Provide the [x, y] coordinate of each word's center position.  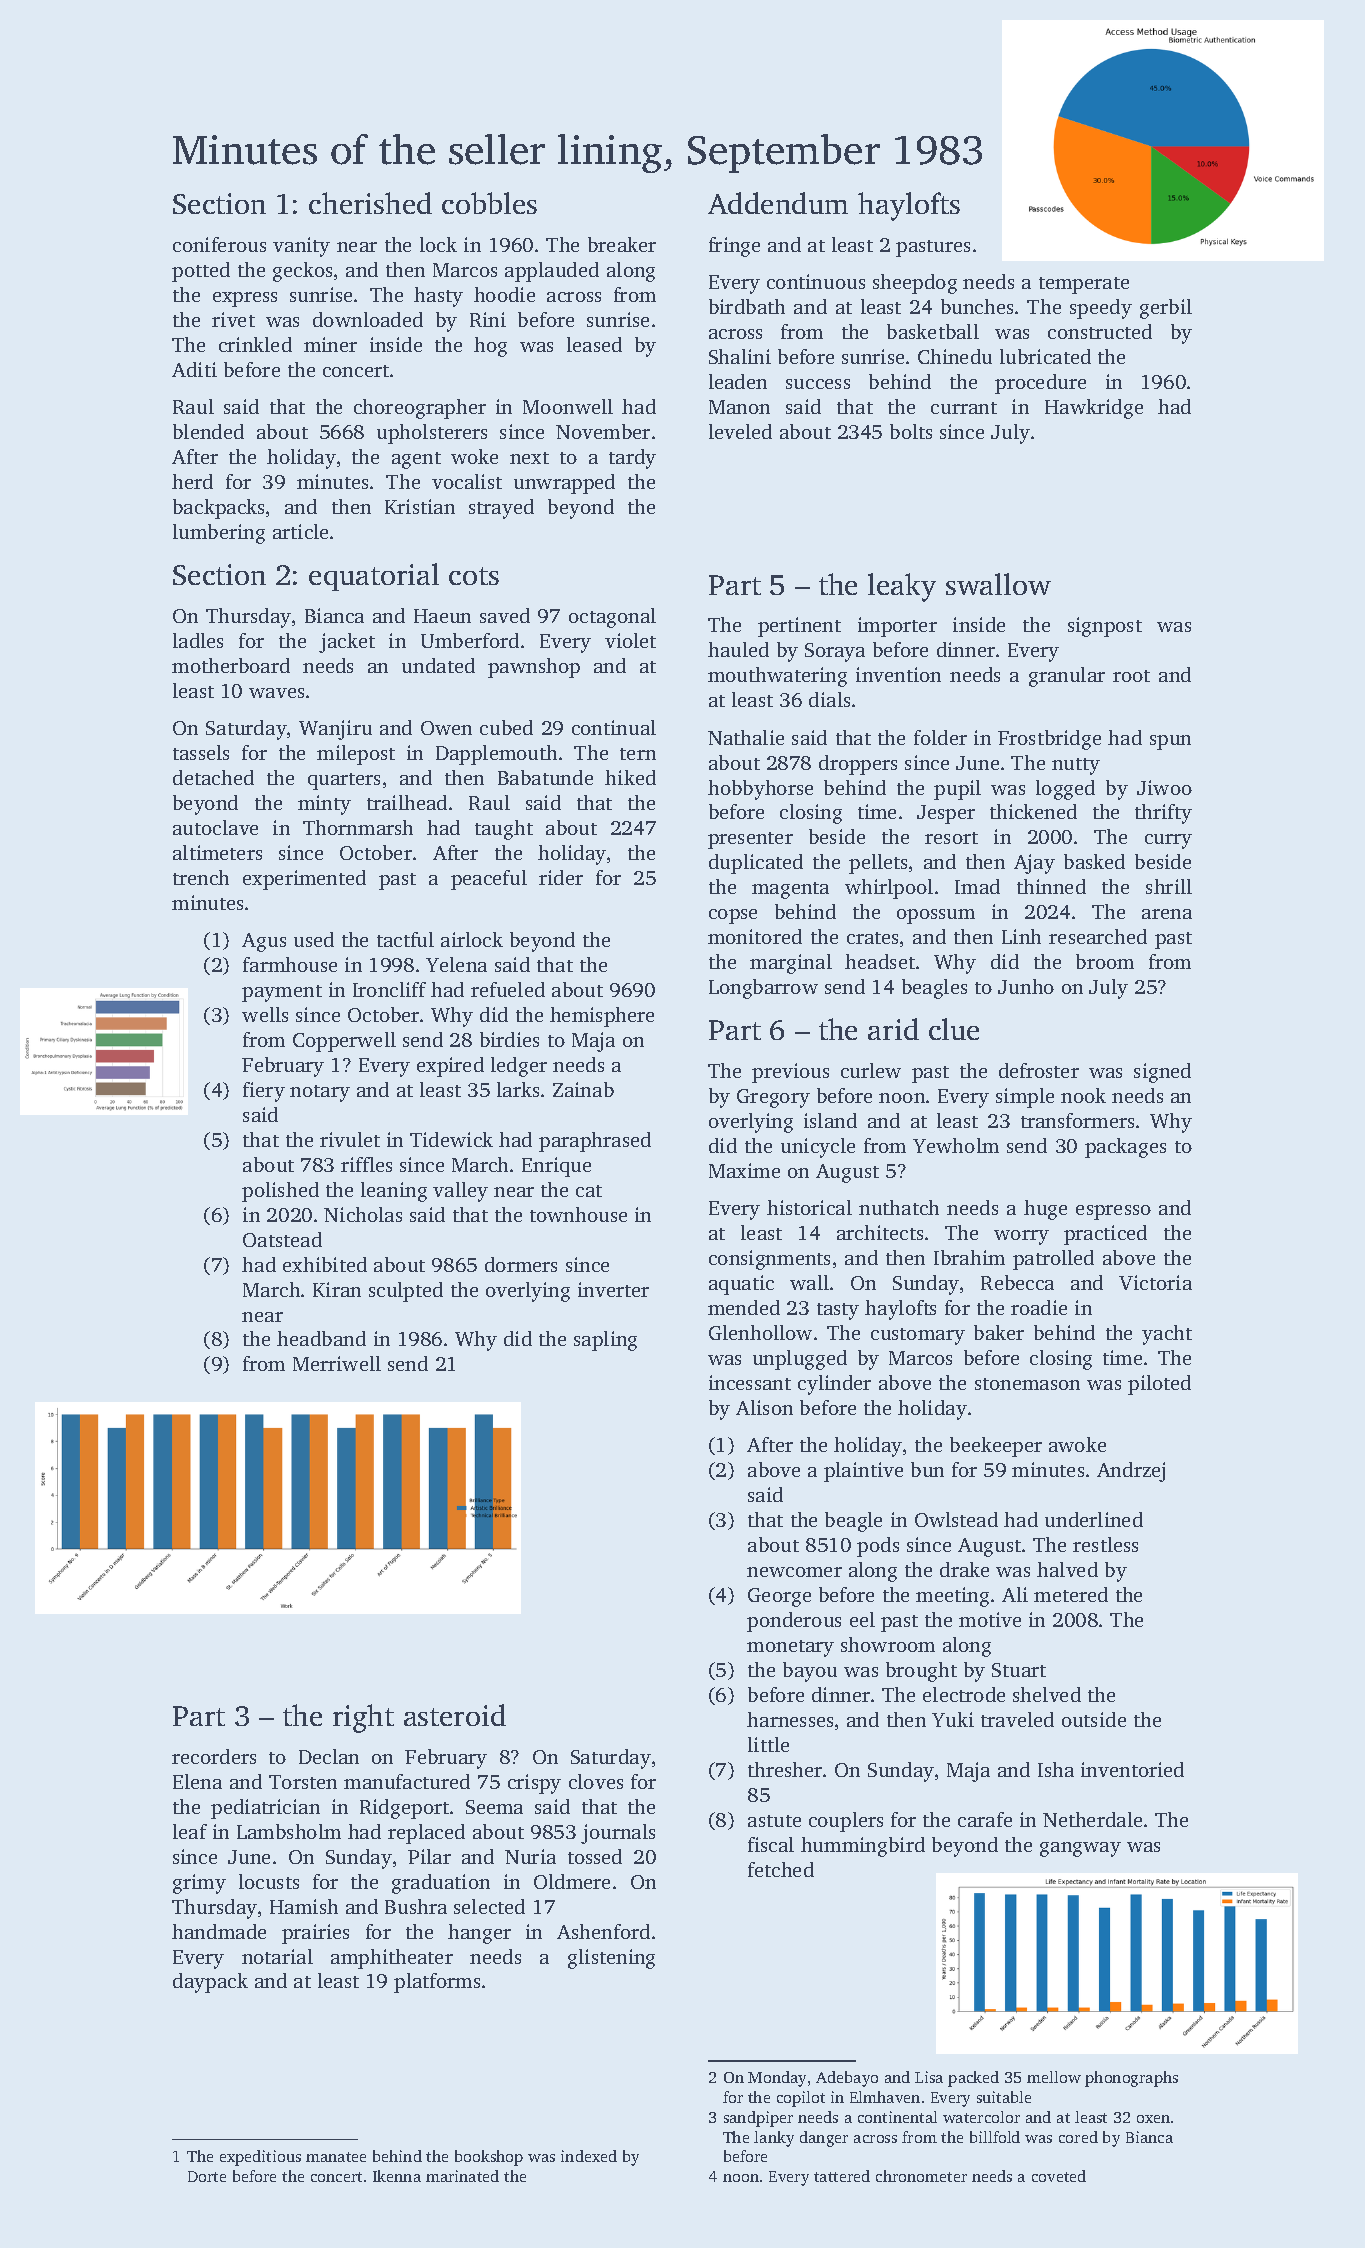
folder [940, 737]
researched [1098, 936]
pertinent [799, 627]
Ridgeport [404, 1809]
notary [320, 1093]
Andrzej [1131, 1472]
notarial [277, 1956]
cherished [370, 203]
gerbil [1166, 309]
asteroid [455, 1715]
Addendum [778, 203]
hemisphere [602, 1017]
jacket [347, 643]
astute [774, 1821]
